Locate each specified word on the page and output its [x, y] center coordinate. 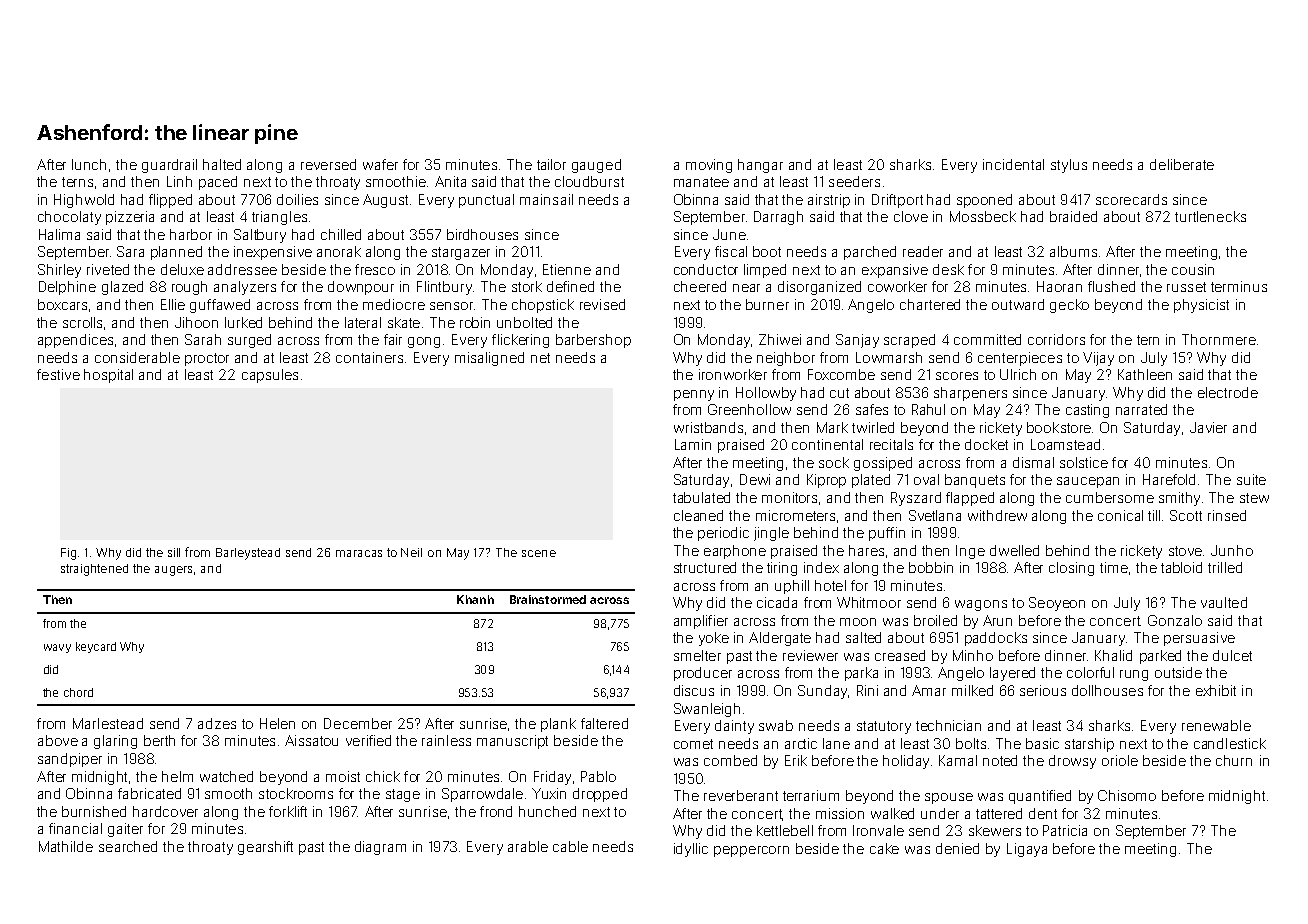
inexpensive [273, 253]
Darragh [778, 218]
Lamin [693, 444]
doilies [297, 199]
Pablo [598, 776]
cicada [777, 602]
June [729, 234]
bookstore [1059, 427]
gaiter [125, 830]
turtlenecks [1210, 216]
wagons [981, 605]
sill [174, 552]
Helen [277, 723]
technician [948, 725]
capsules [270, 376]
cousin [1193, 269]
